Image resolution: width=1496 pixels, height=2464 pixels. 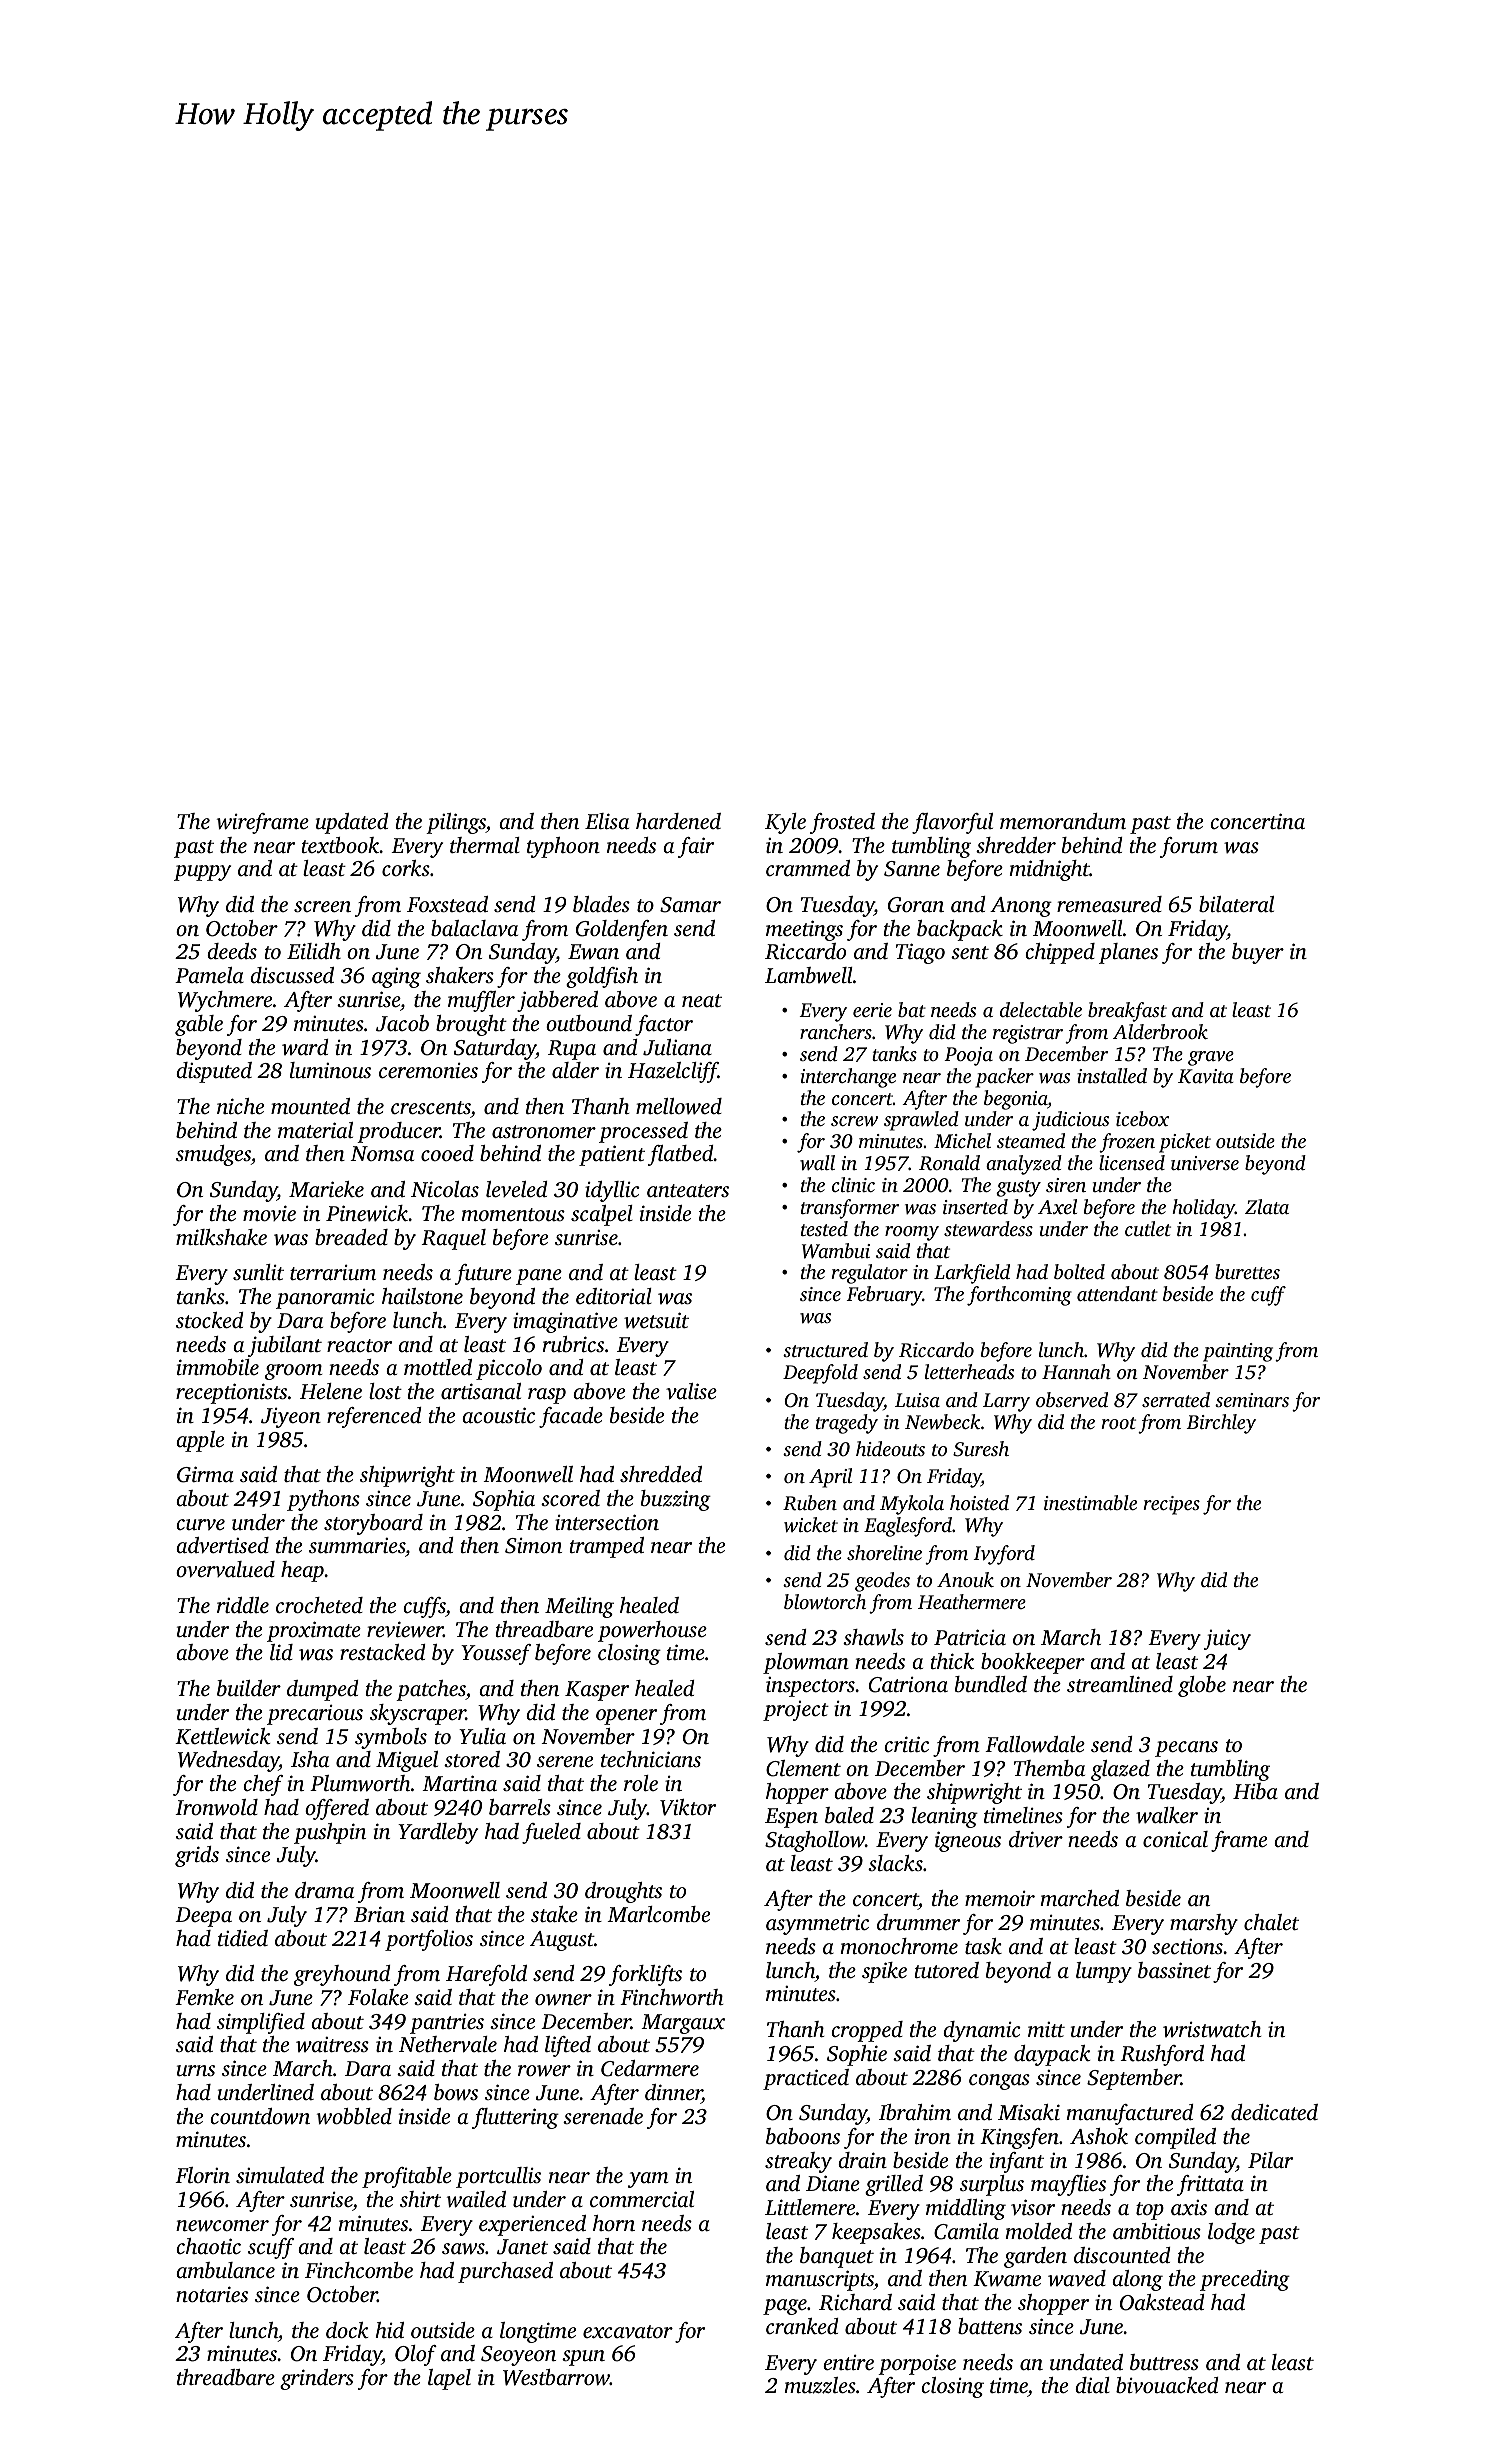 What do you see at coordinates (1271, 1922) in the page?
I see `chalet` at bounding box center [1271, 1922].
